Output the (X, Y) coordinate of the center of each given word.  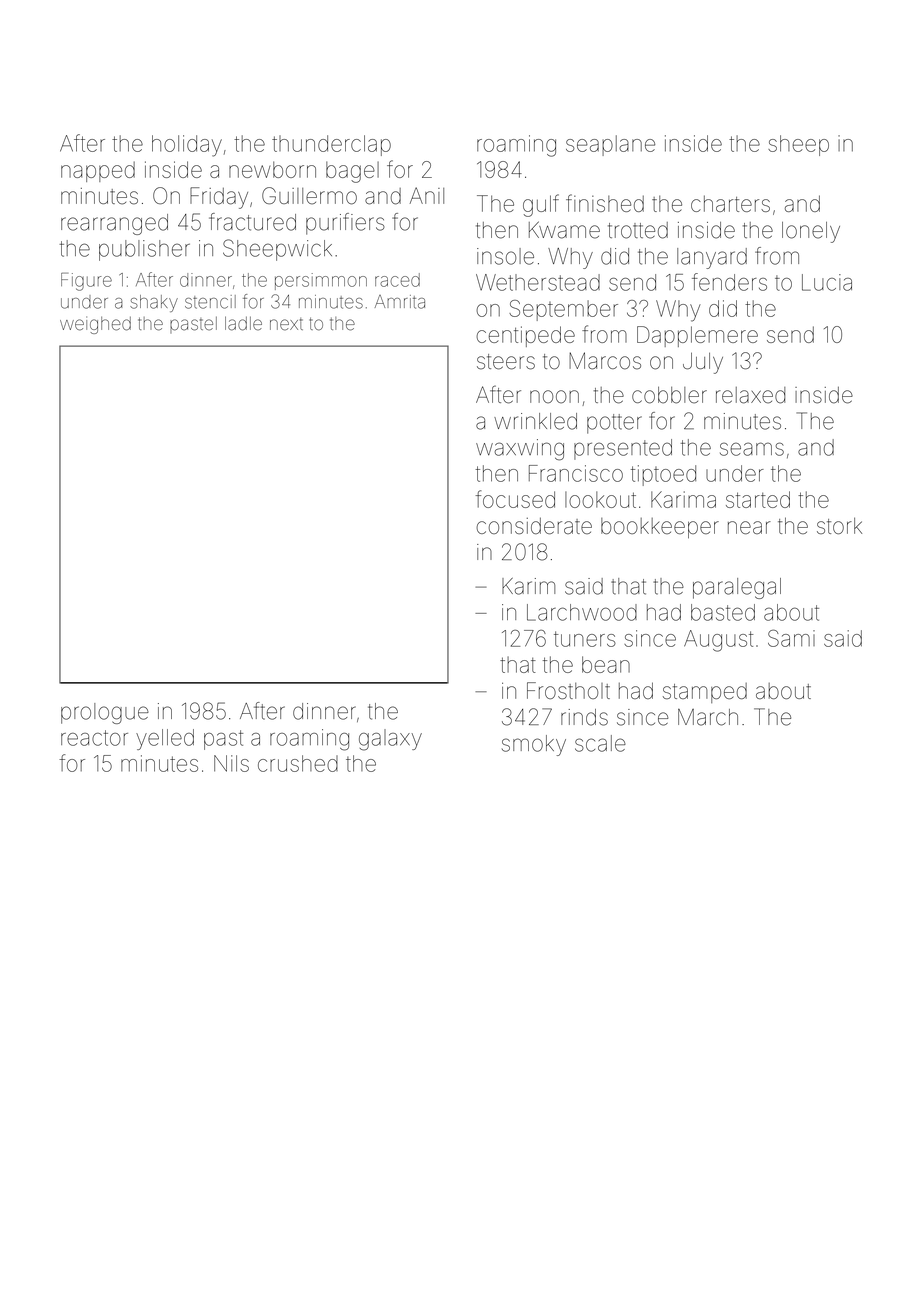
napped (98, 172)
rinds (584, 717)
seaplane (610, 145)
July (703, 363)
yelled (165, 739)
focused (515, 499)
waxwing (520, 450)
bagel (352, 172)
